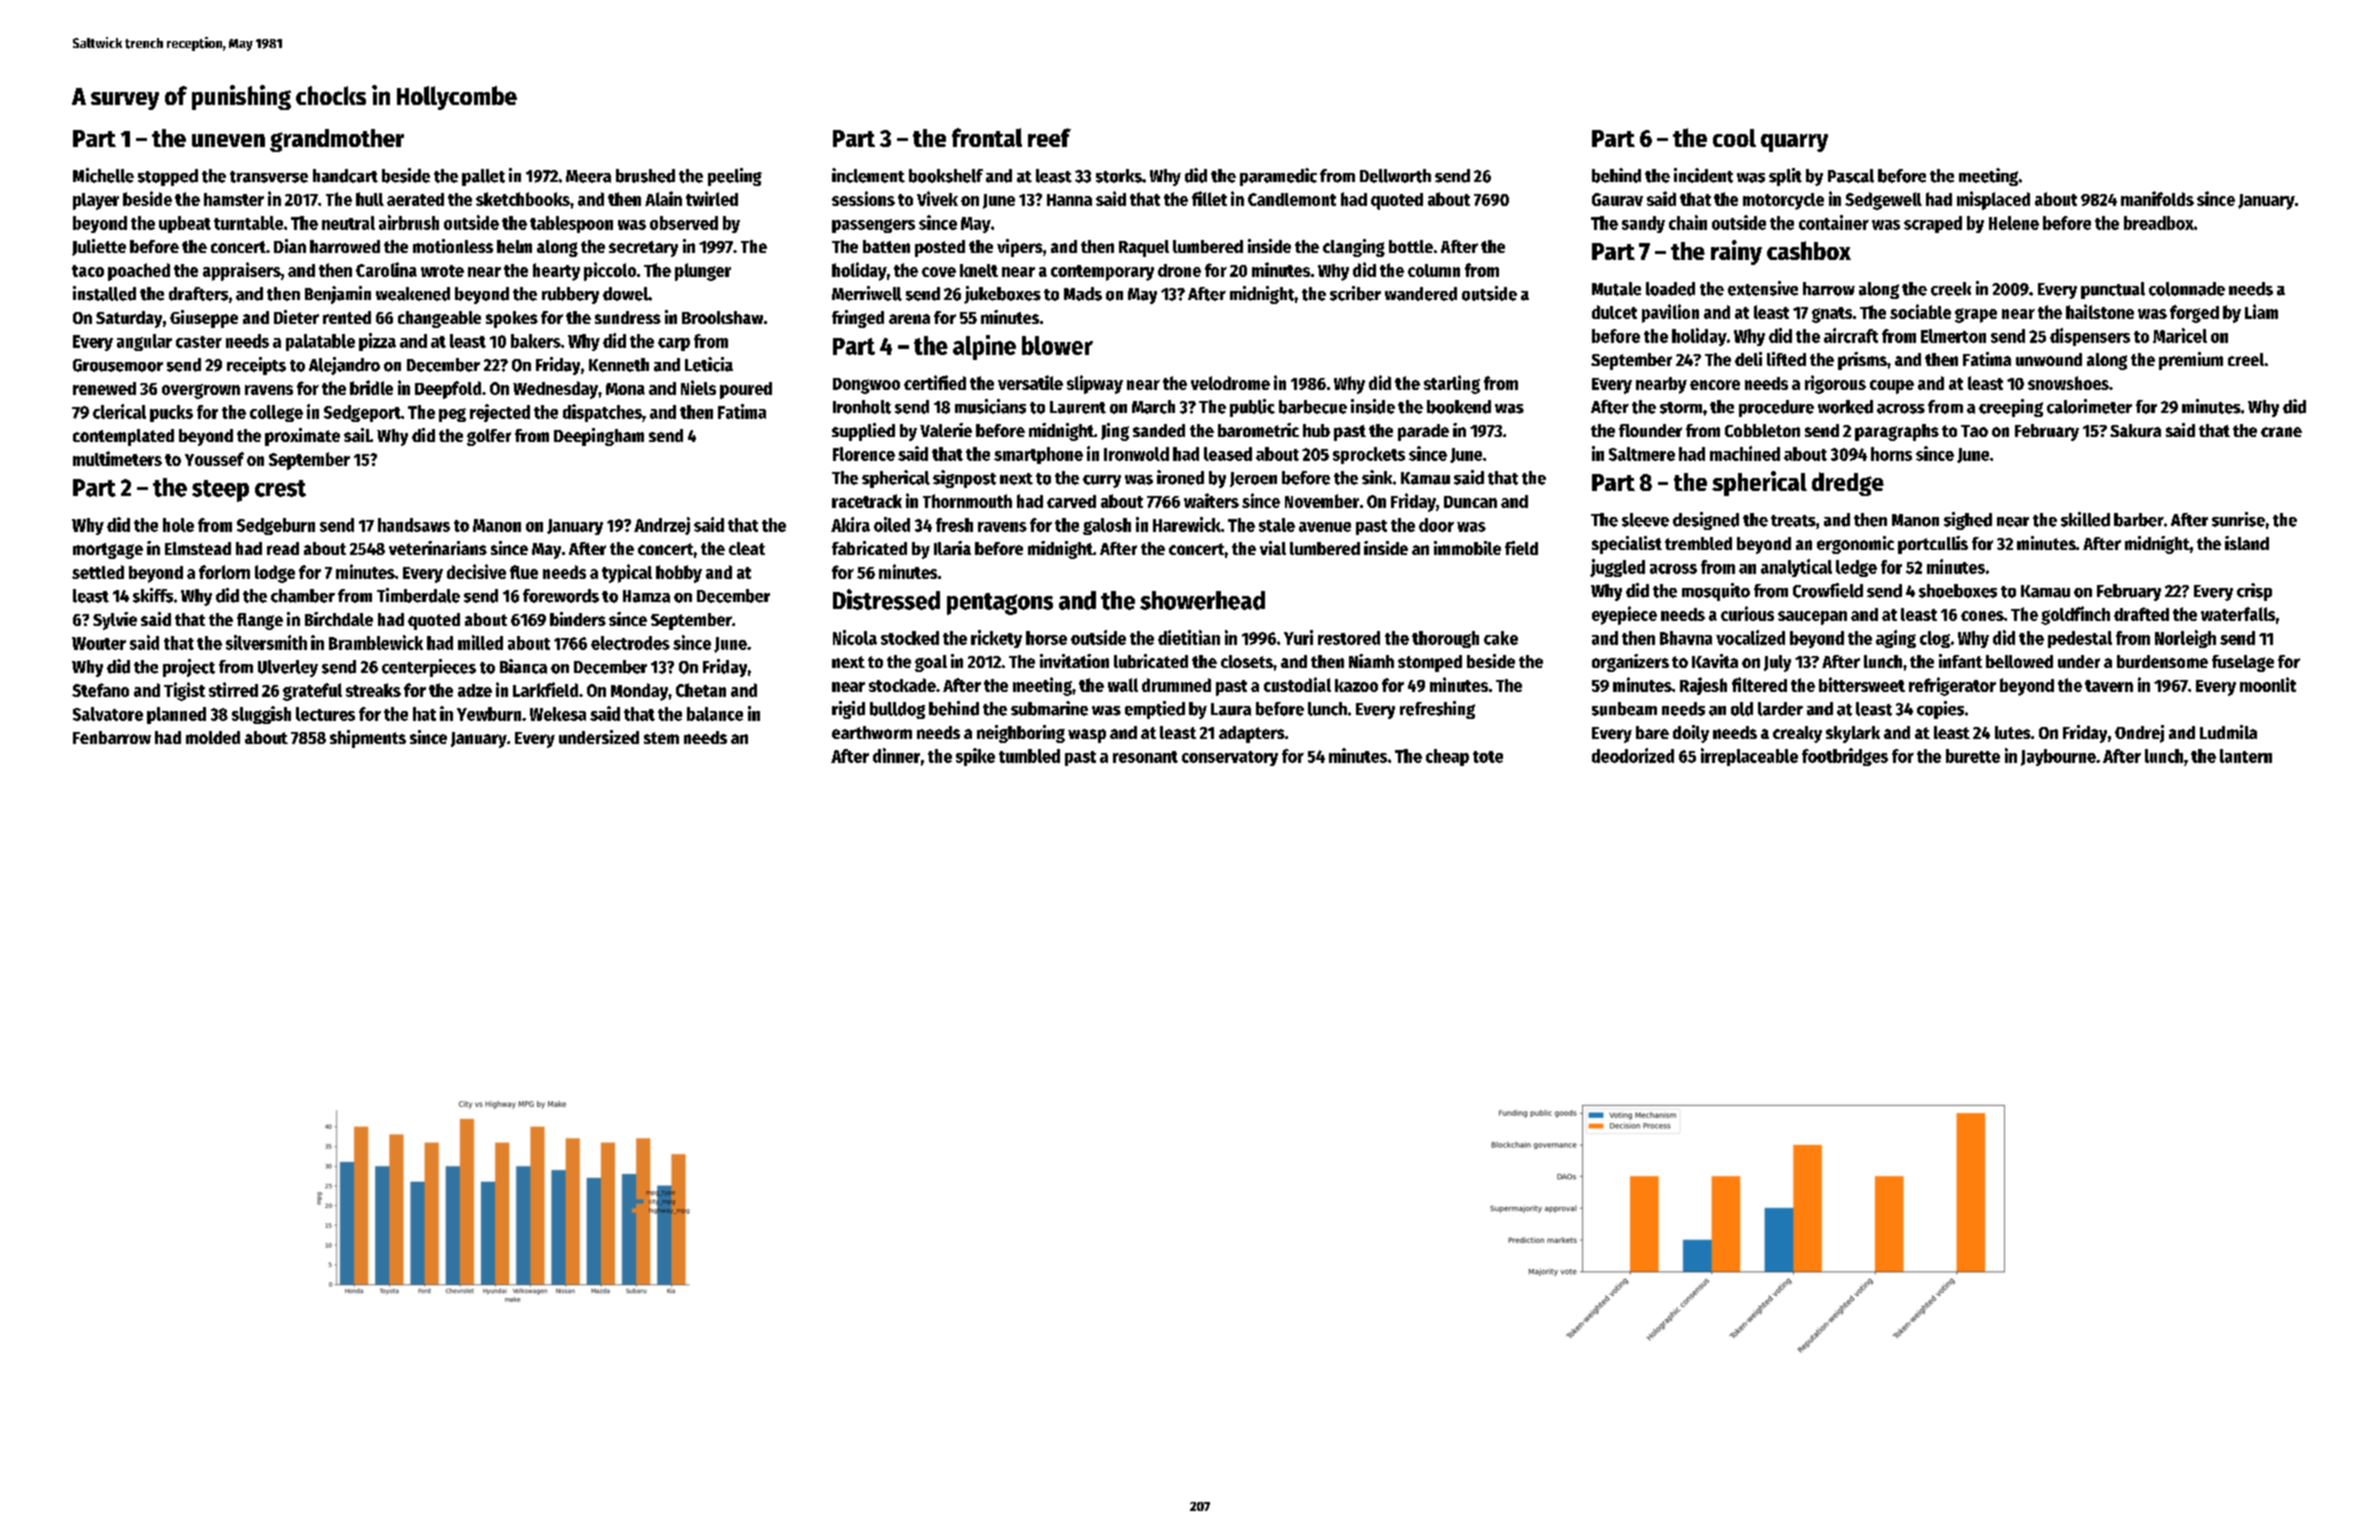 This page has height=1540, width=2380. I want to click on lectures, so click(325, 714).
